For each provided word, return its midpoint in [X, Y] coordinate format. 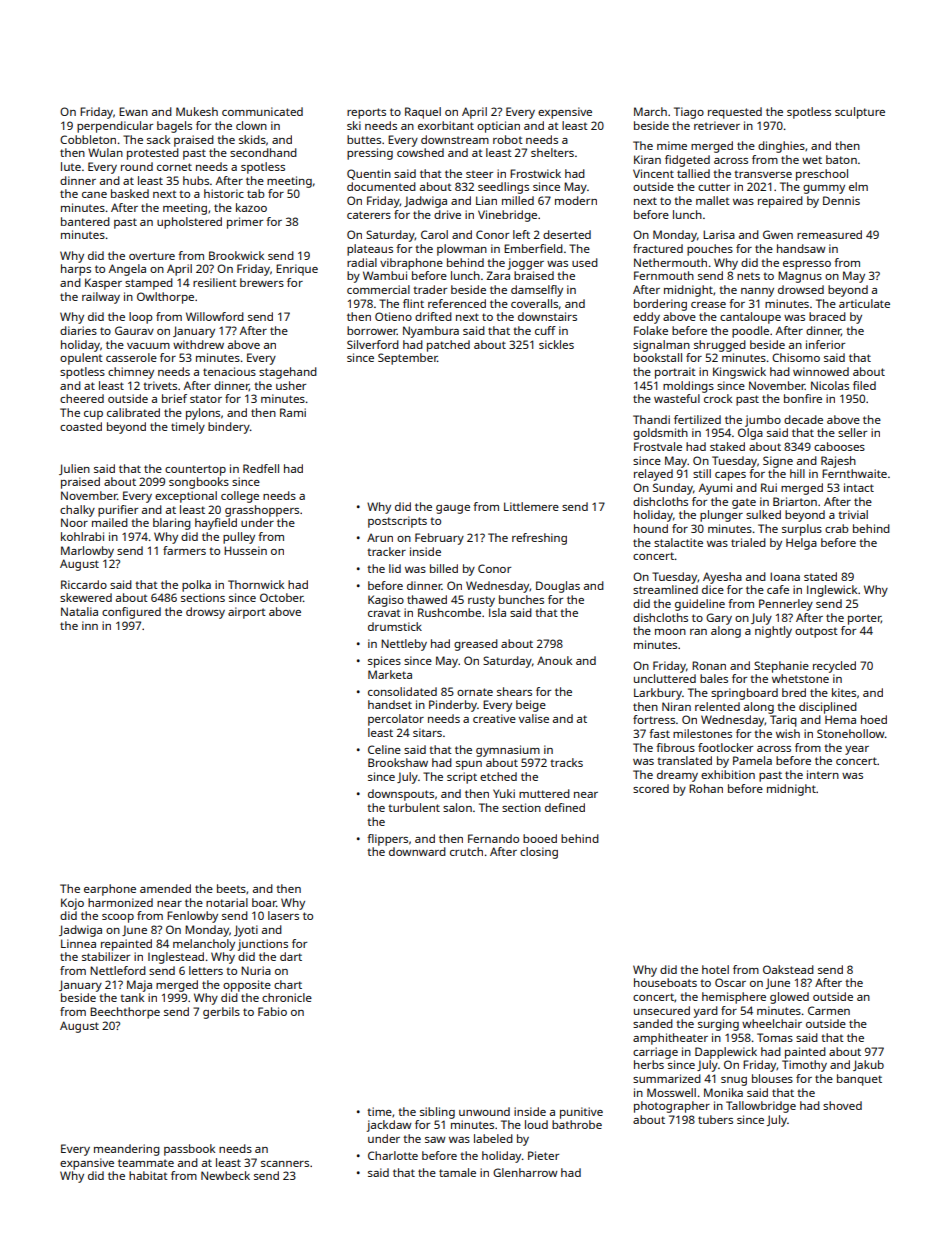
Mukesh [197, 111]
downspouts [401, 795]
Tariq [783, 721]
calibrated [133, 412]
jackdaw [389, 1126]
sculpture [860, 113]
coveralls [534, 303]
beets [231, 888]
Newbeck [225, 1175]
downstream [455, 139]
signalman [661, 346]
